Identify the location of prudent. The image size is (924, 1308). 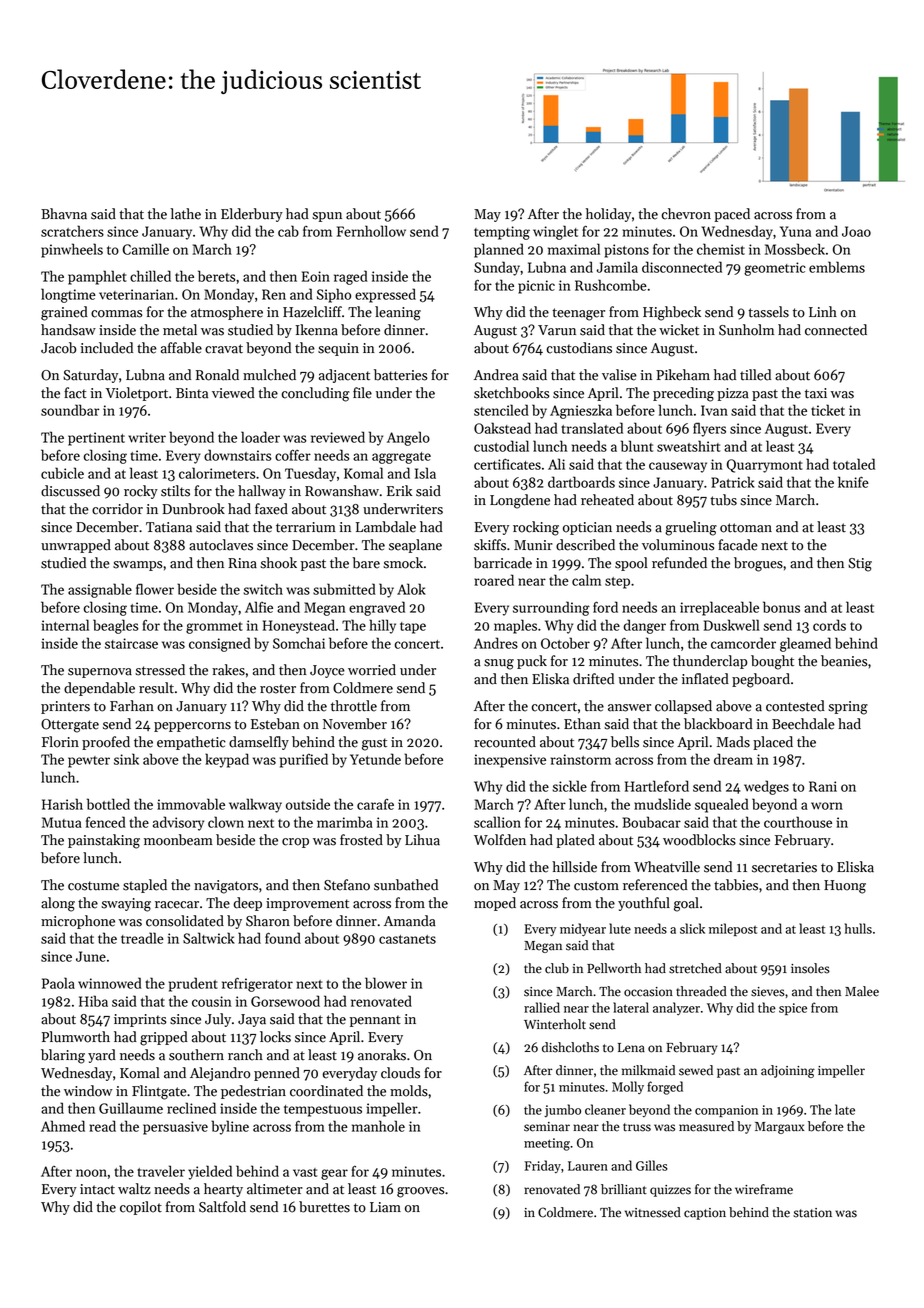
(193, 984).
